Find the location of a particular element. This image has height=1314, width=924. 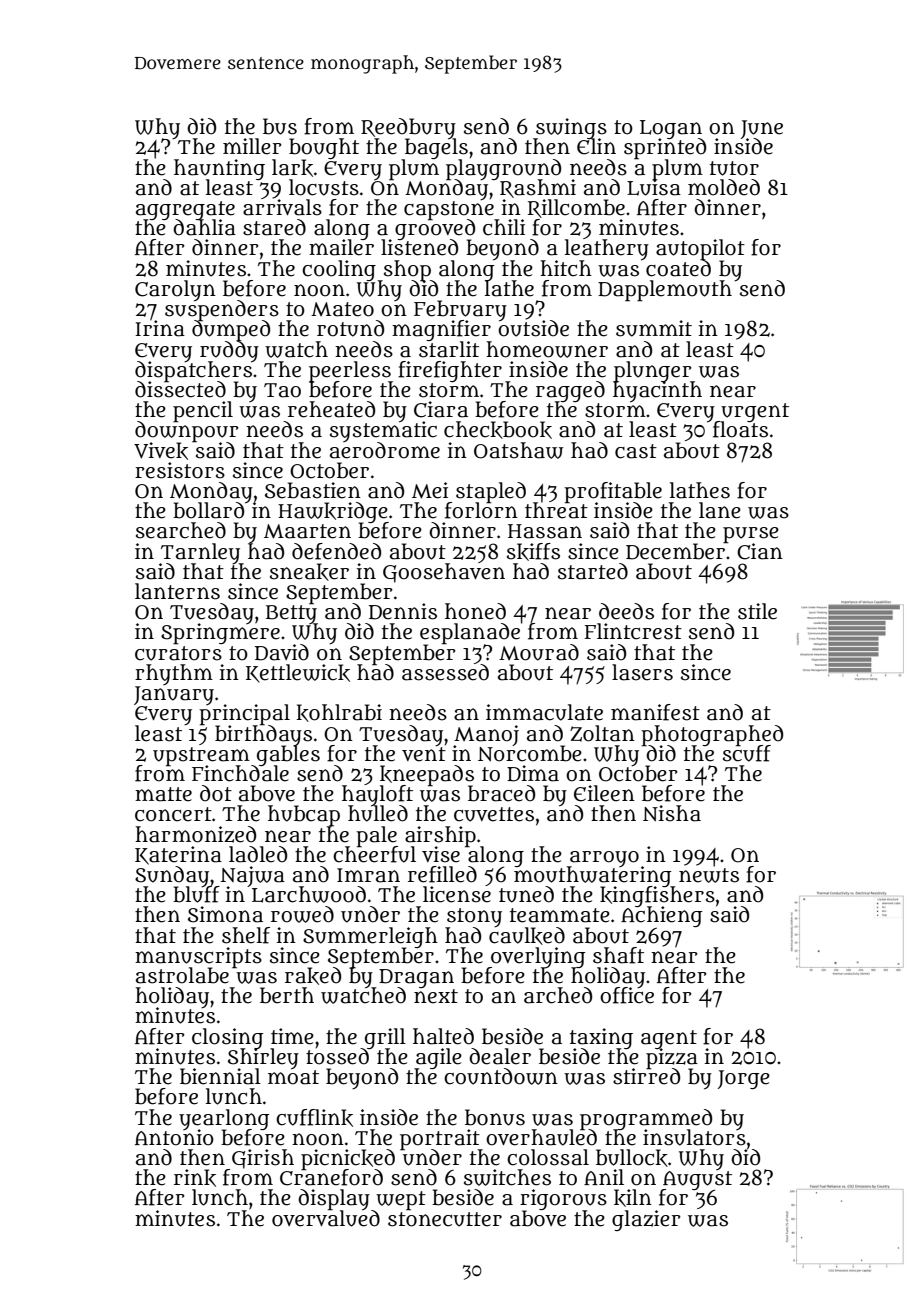

stony is located at coordinates (474, 917).
